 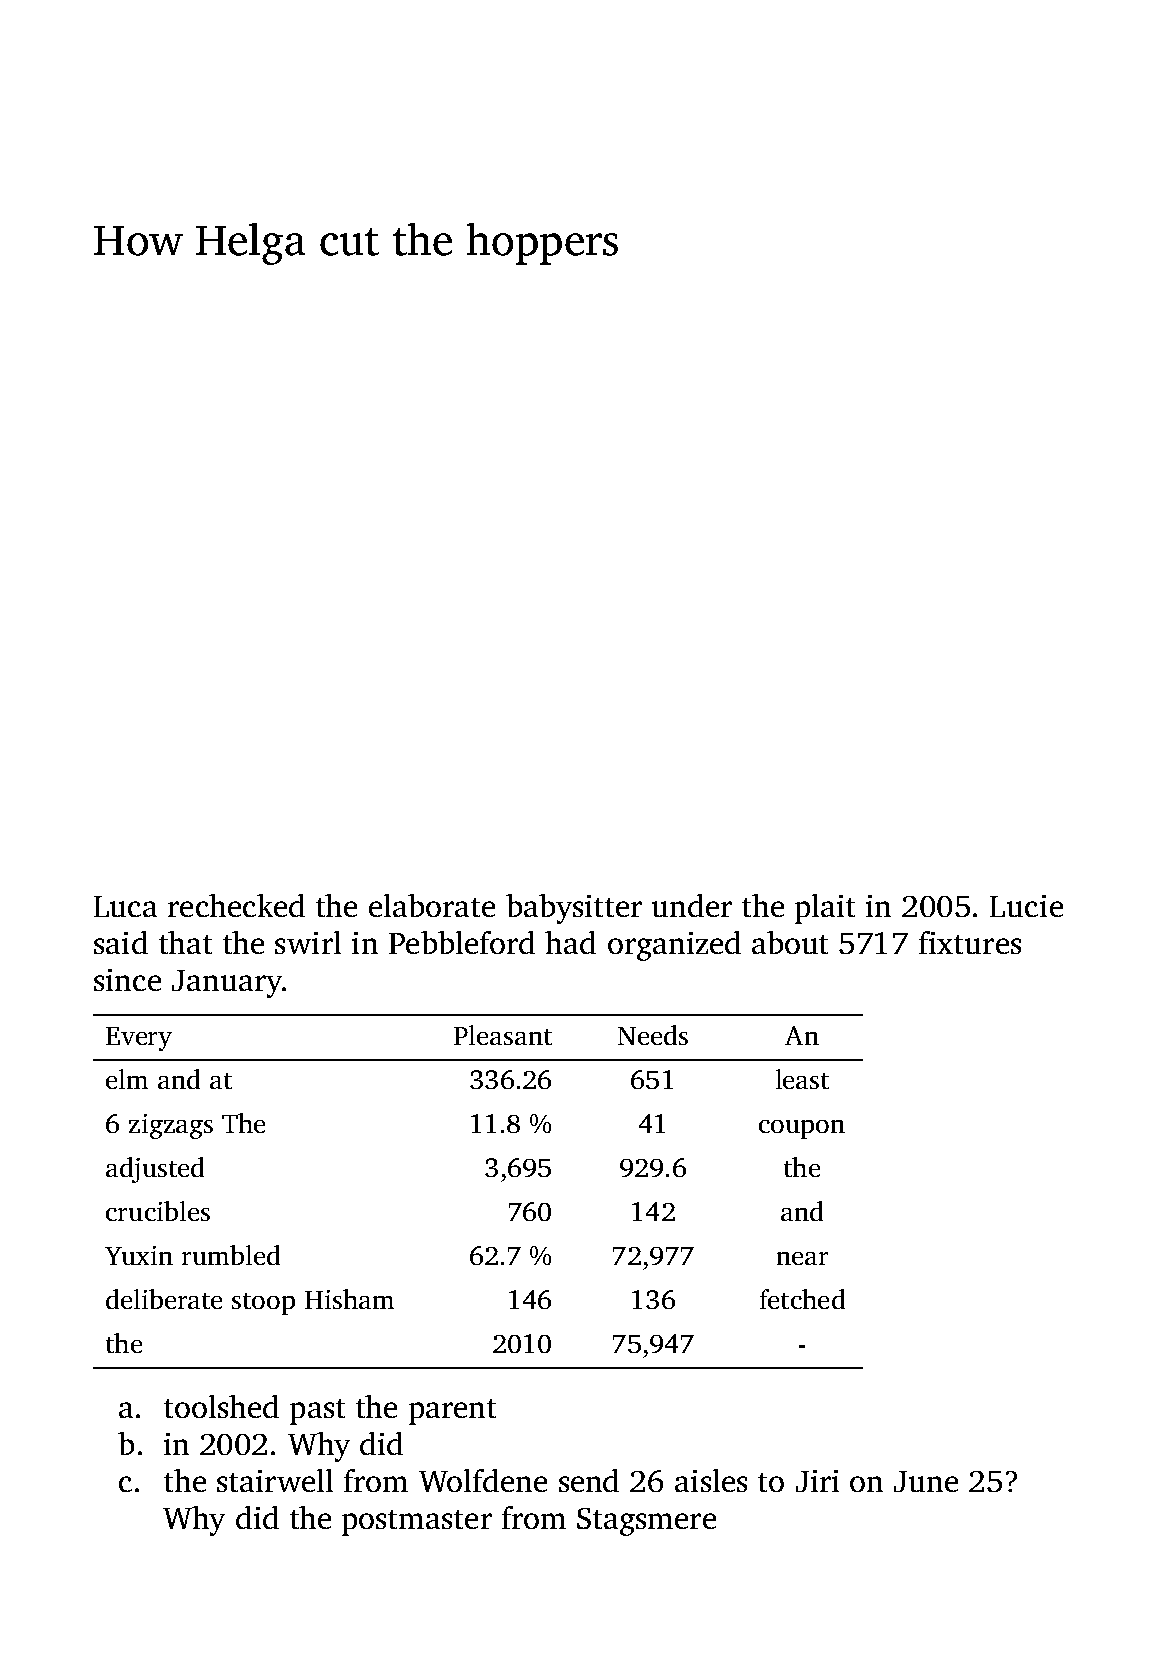 I want to click on toolshed, so click(x=221, y=1406).
